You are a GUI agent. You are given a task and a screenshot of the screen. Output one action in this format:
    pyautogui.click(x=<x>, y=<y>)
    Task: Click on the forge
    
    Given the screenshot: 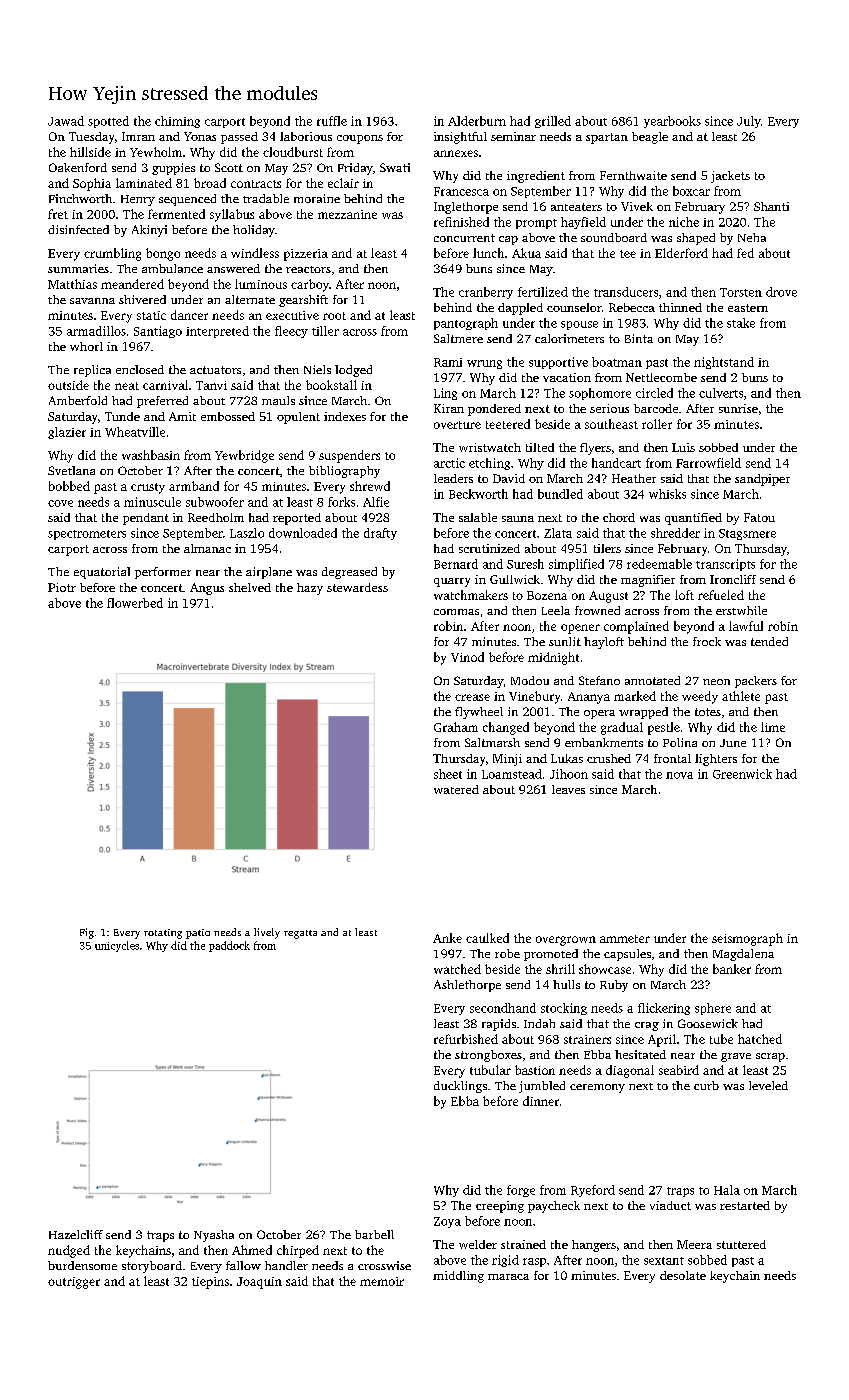 What is the action you would take?
    pyautogui.click(x=521, y=1191)
